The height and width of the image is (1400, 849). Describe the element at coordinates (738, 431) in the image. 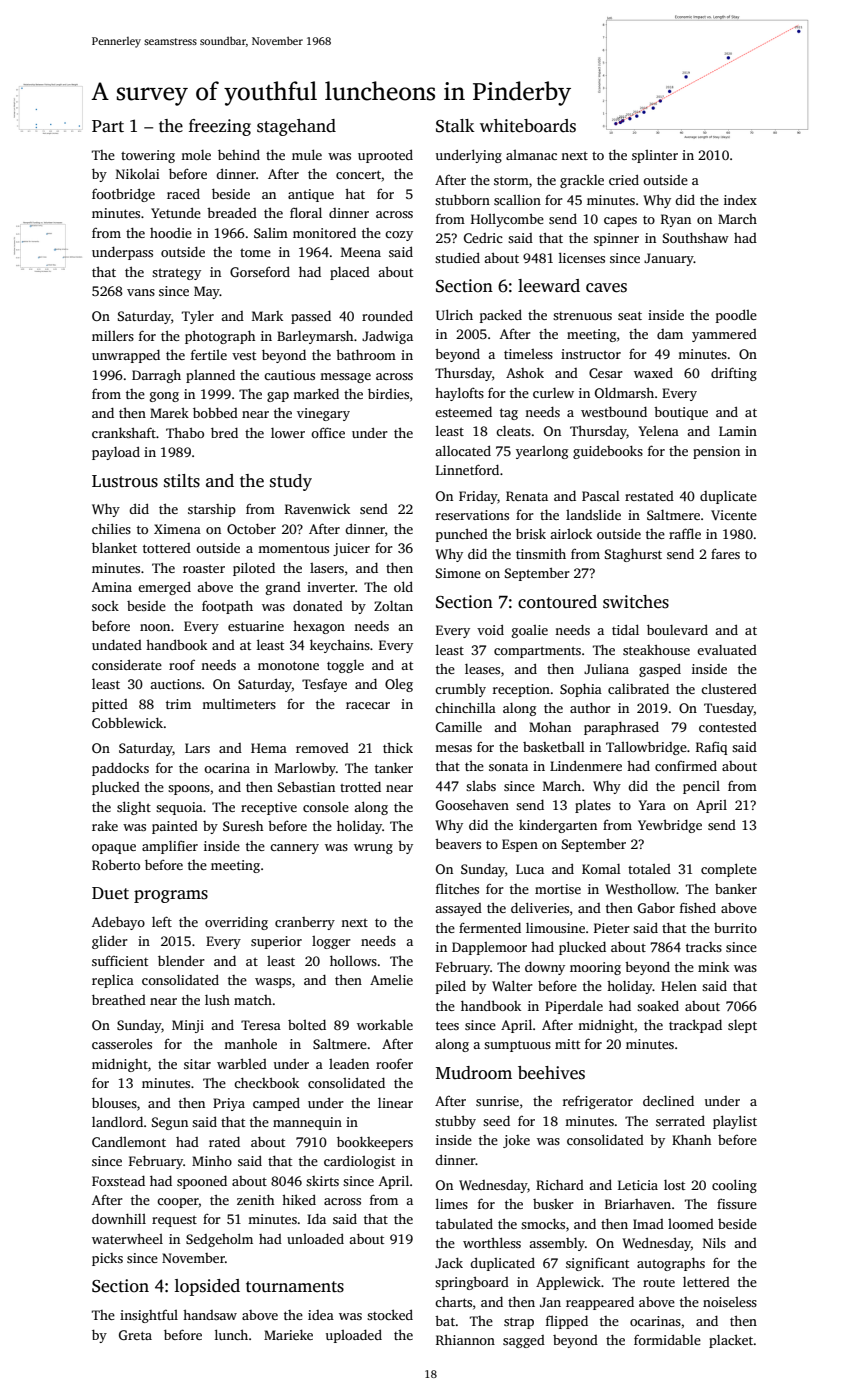

I see `Lamin` at that location.
